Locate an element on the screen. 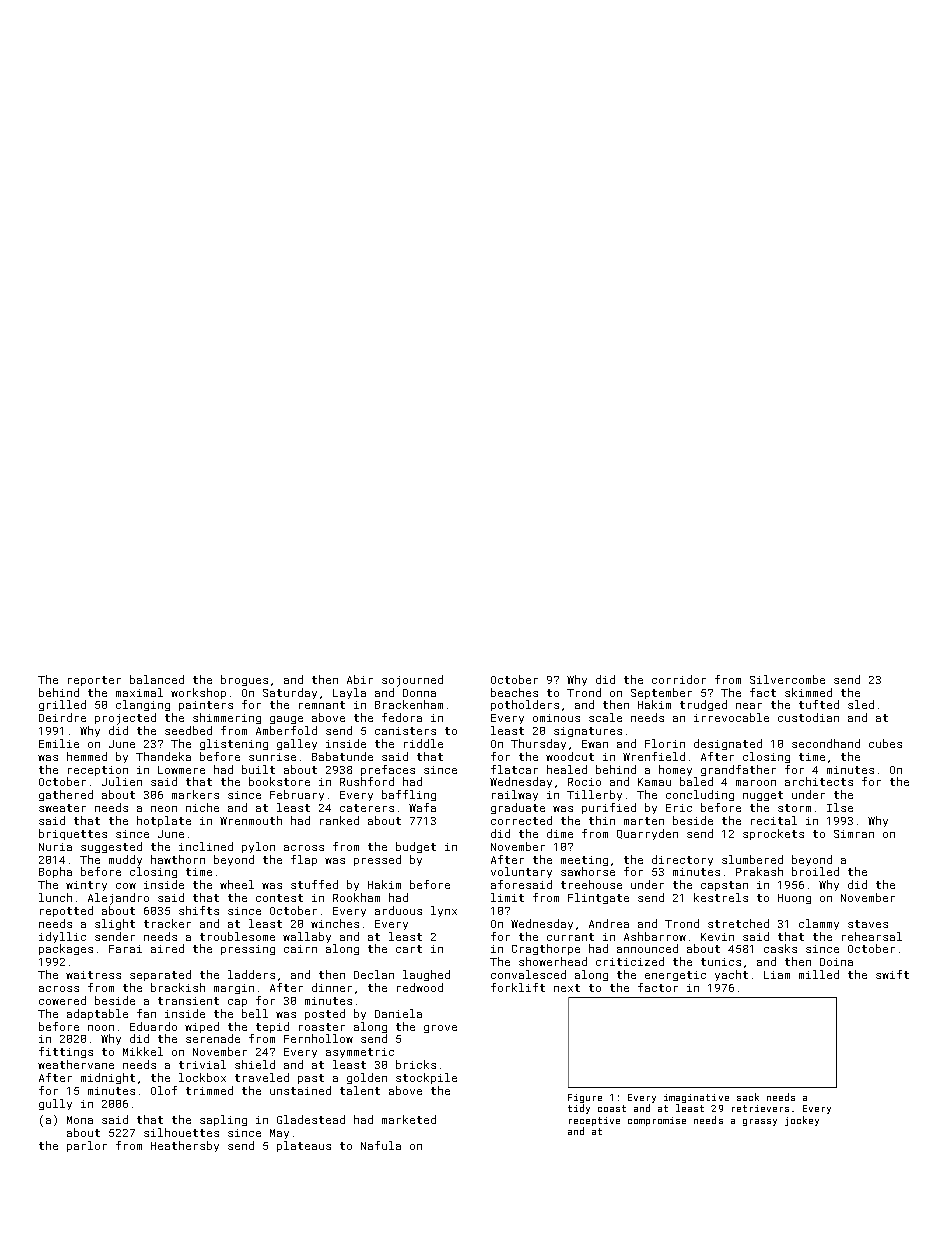  next is located at coordinates (567, 988).
